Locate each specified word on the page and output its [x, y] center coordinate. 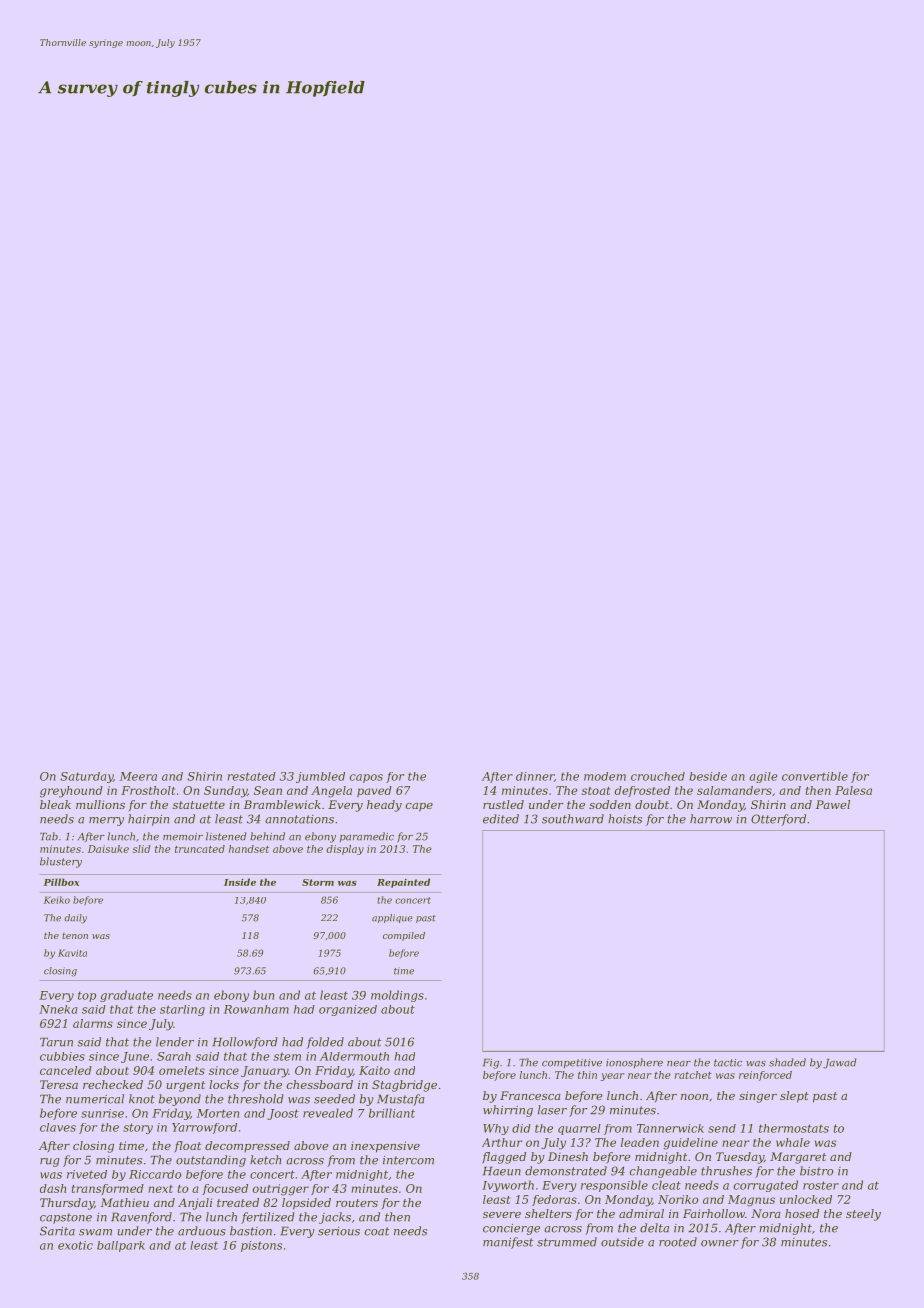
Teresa [59, 1084]
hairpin [148, 820]
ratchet [693, 1075]
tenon [75, 936]
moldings [397, 996]
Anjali [195, 1204]
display [345, 850]
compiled [404, 936]
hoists [625, 819]
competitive [572, 1063]
